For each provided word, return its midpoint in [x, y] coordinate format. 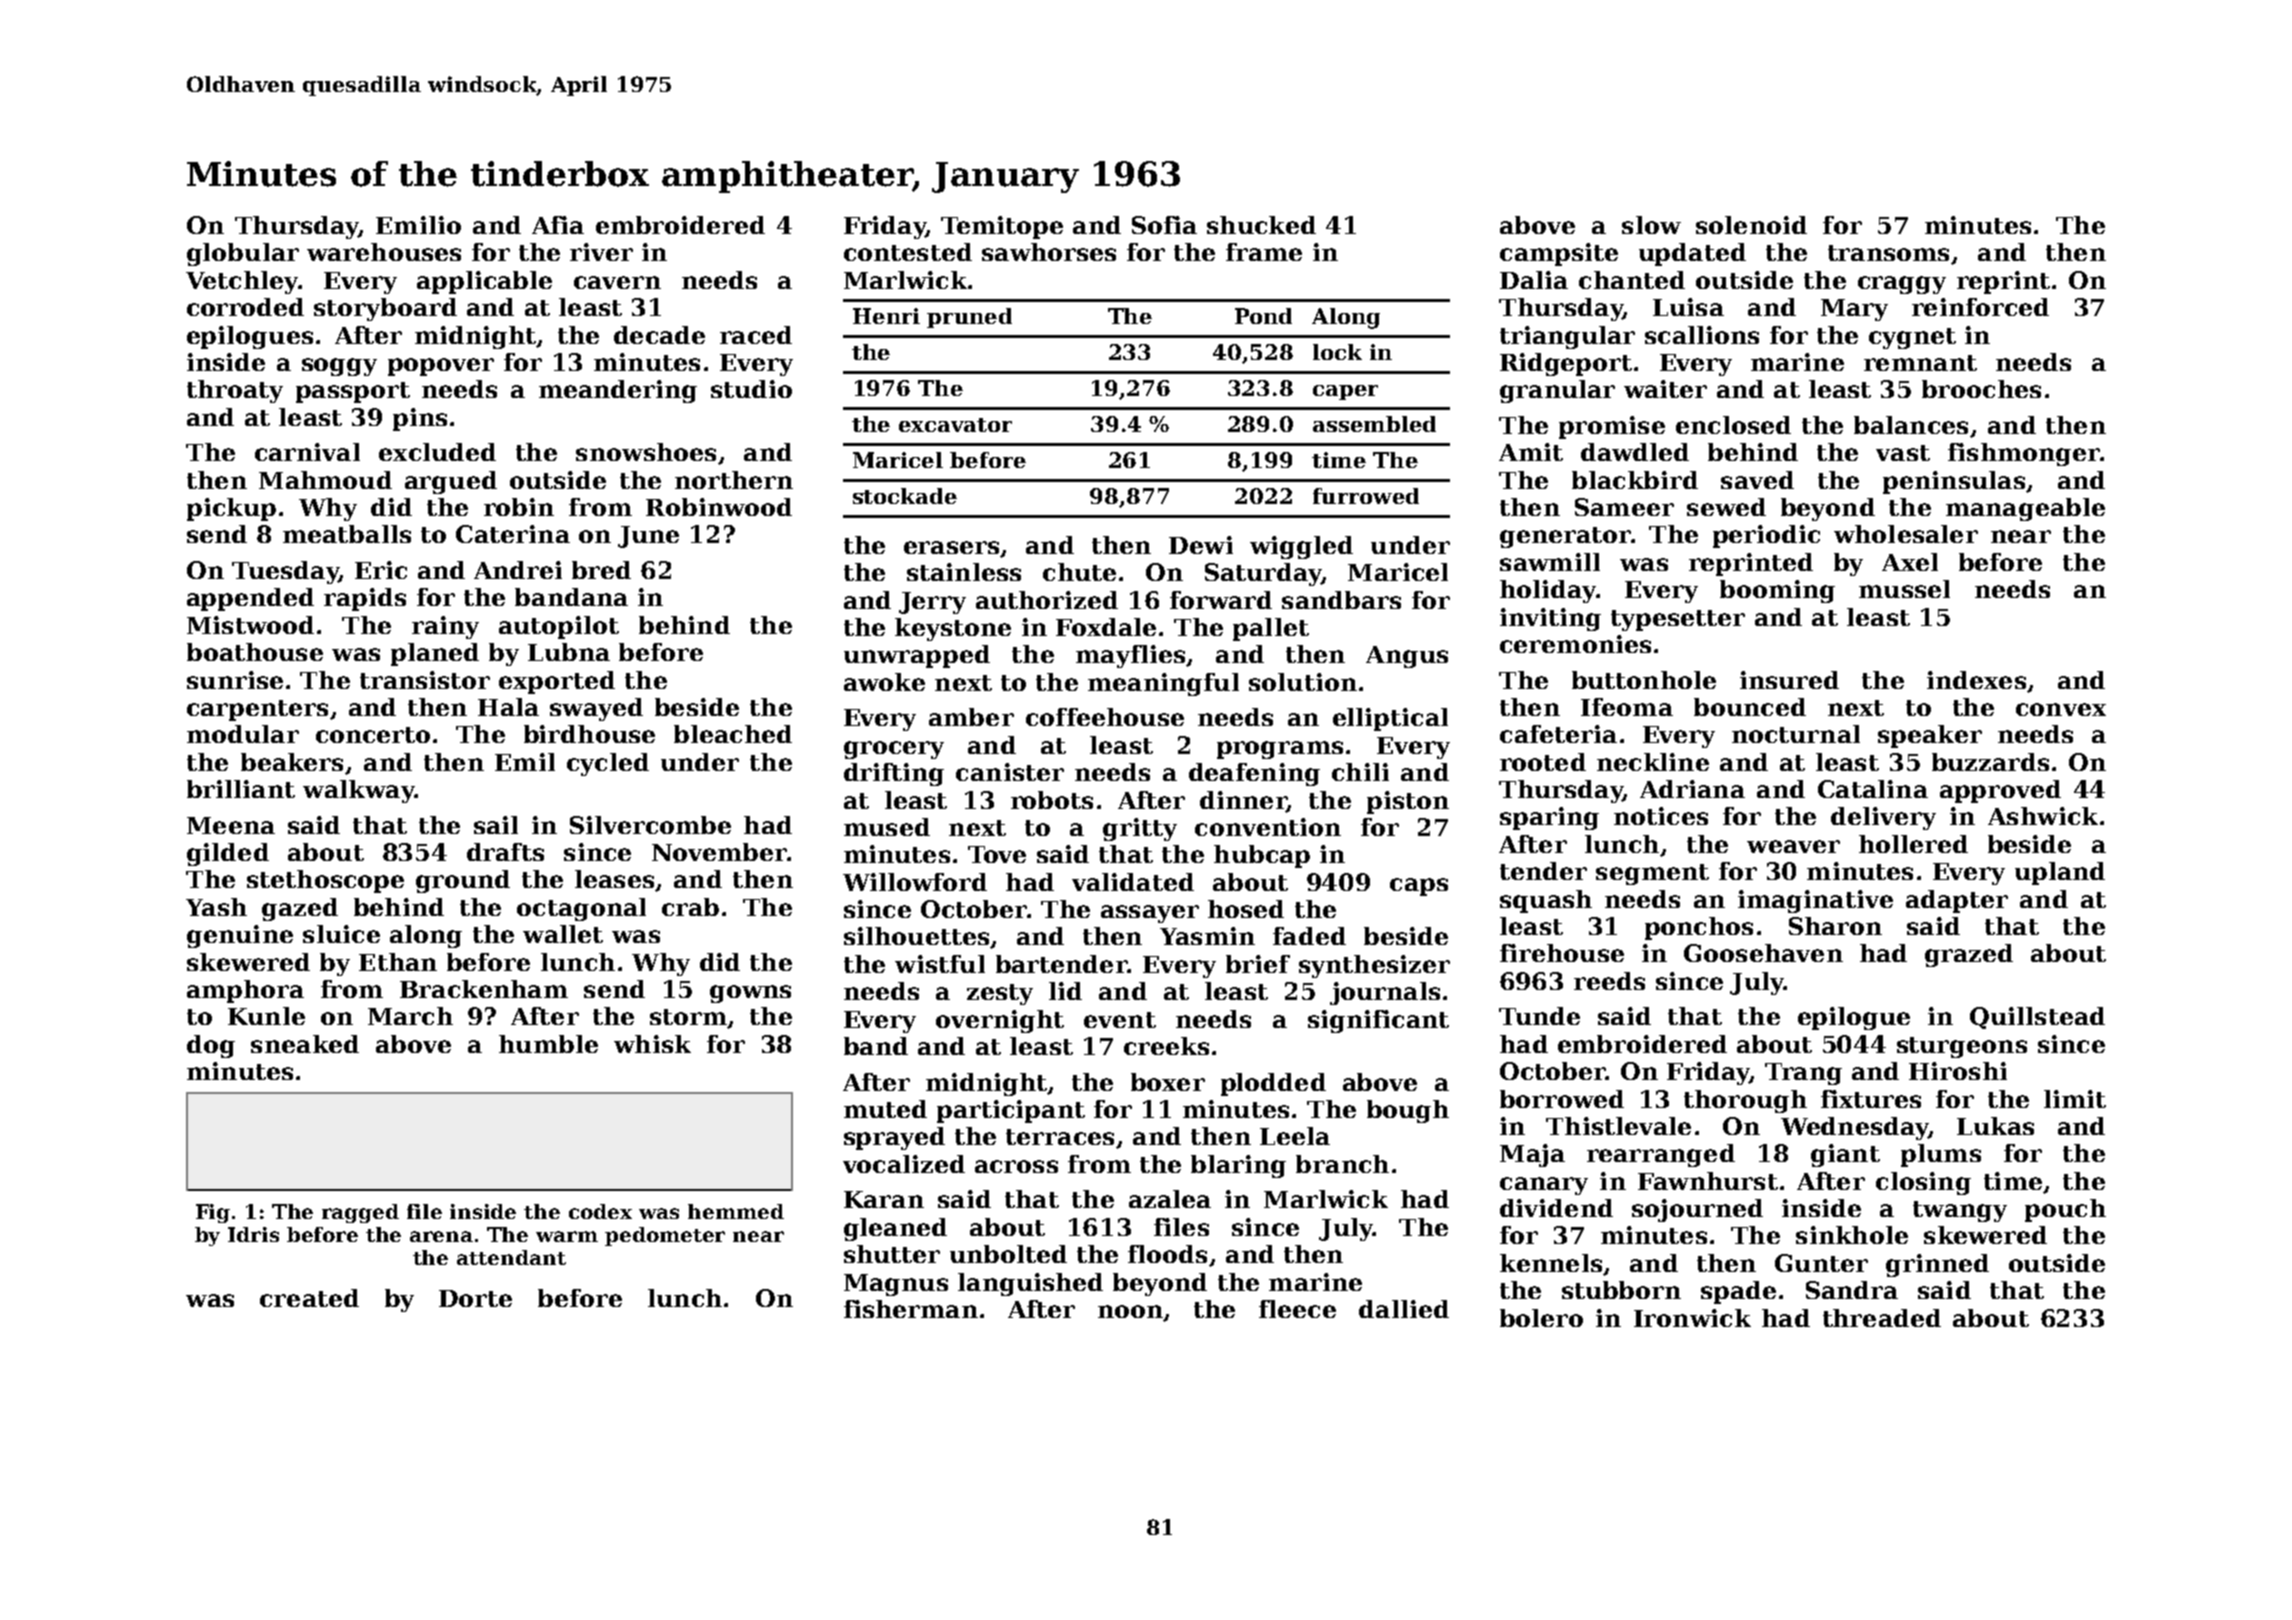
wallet [563, 934]
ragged [360, 1213]
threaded [1882, 1318]
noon [1130, 1311]
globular [243, 254]
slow [1651, 225]
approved [2000, 791]
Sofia [1164, 225]
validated [1133, 882]
